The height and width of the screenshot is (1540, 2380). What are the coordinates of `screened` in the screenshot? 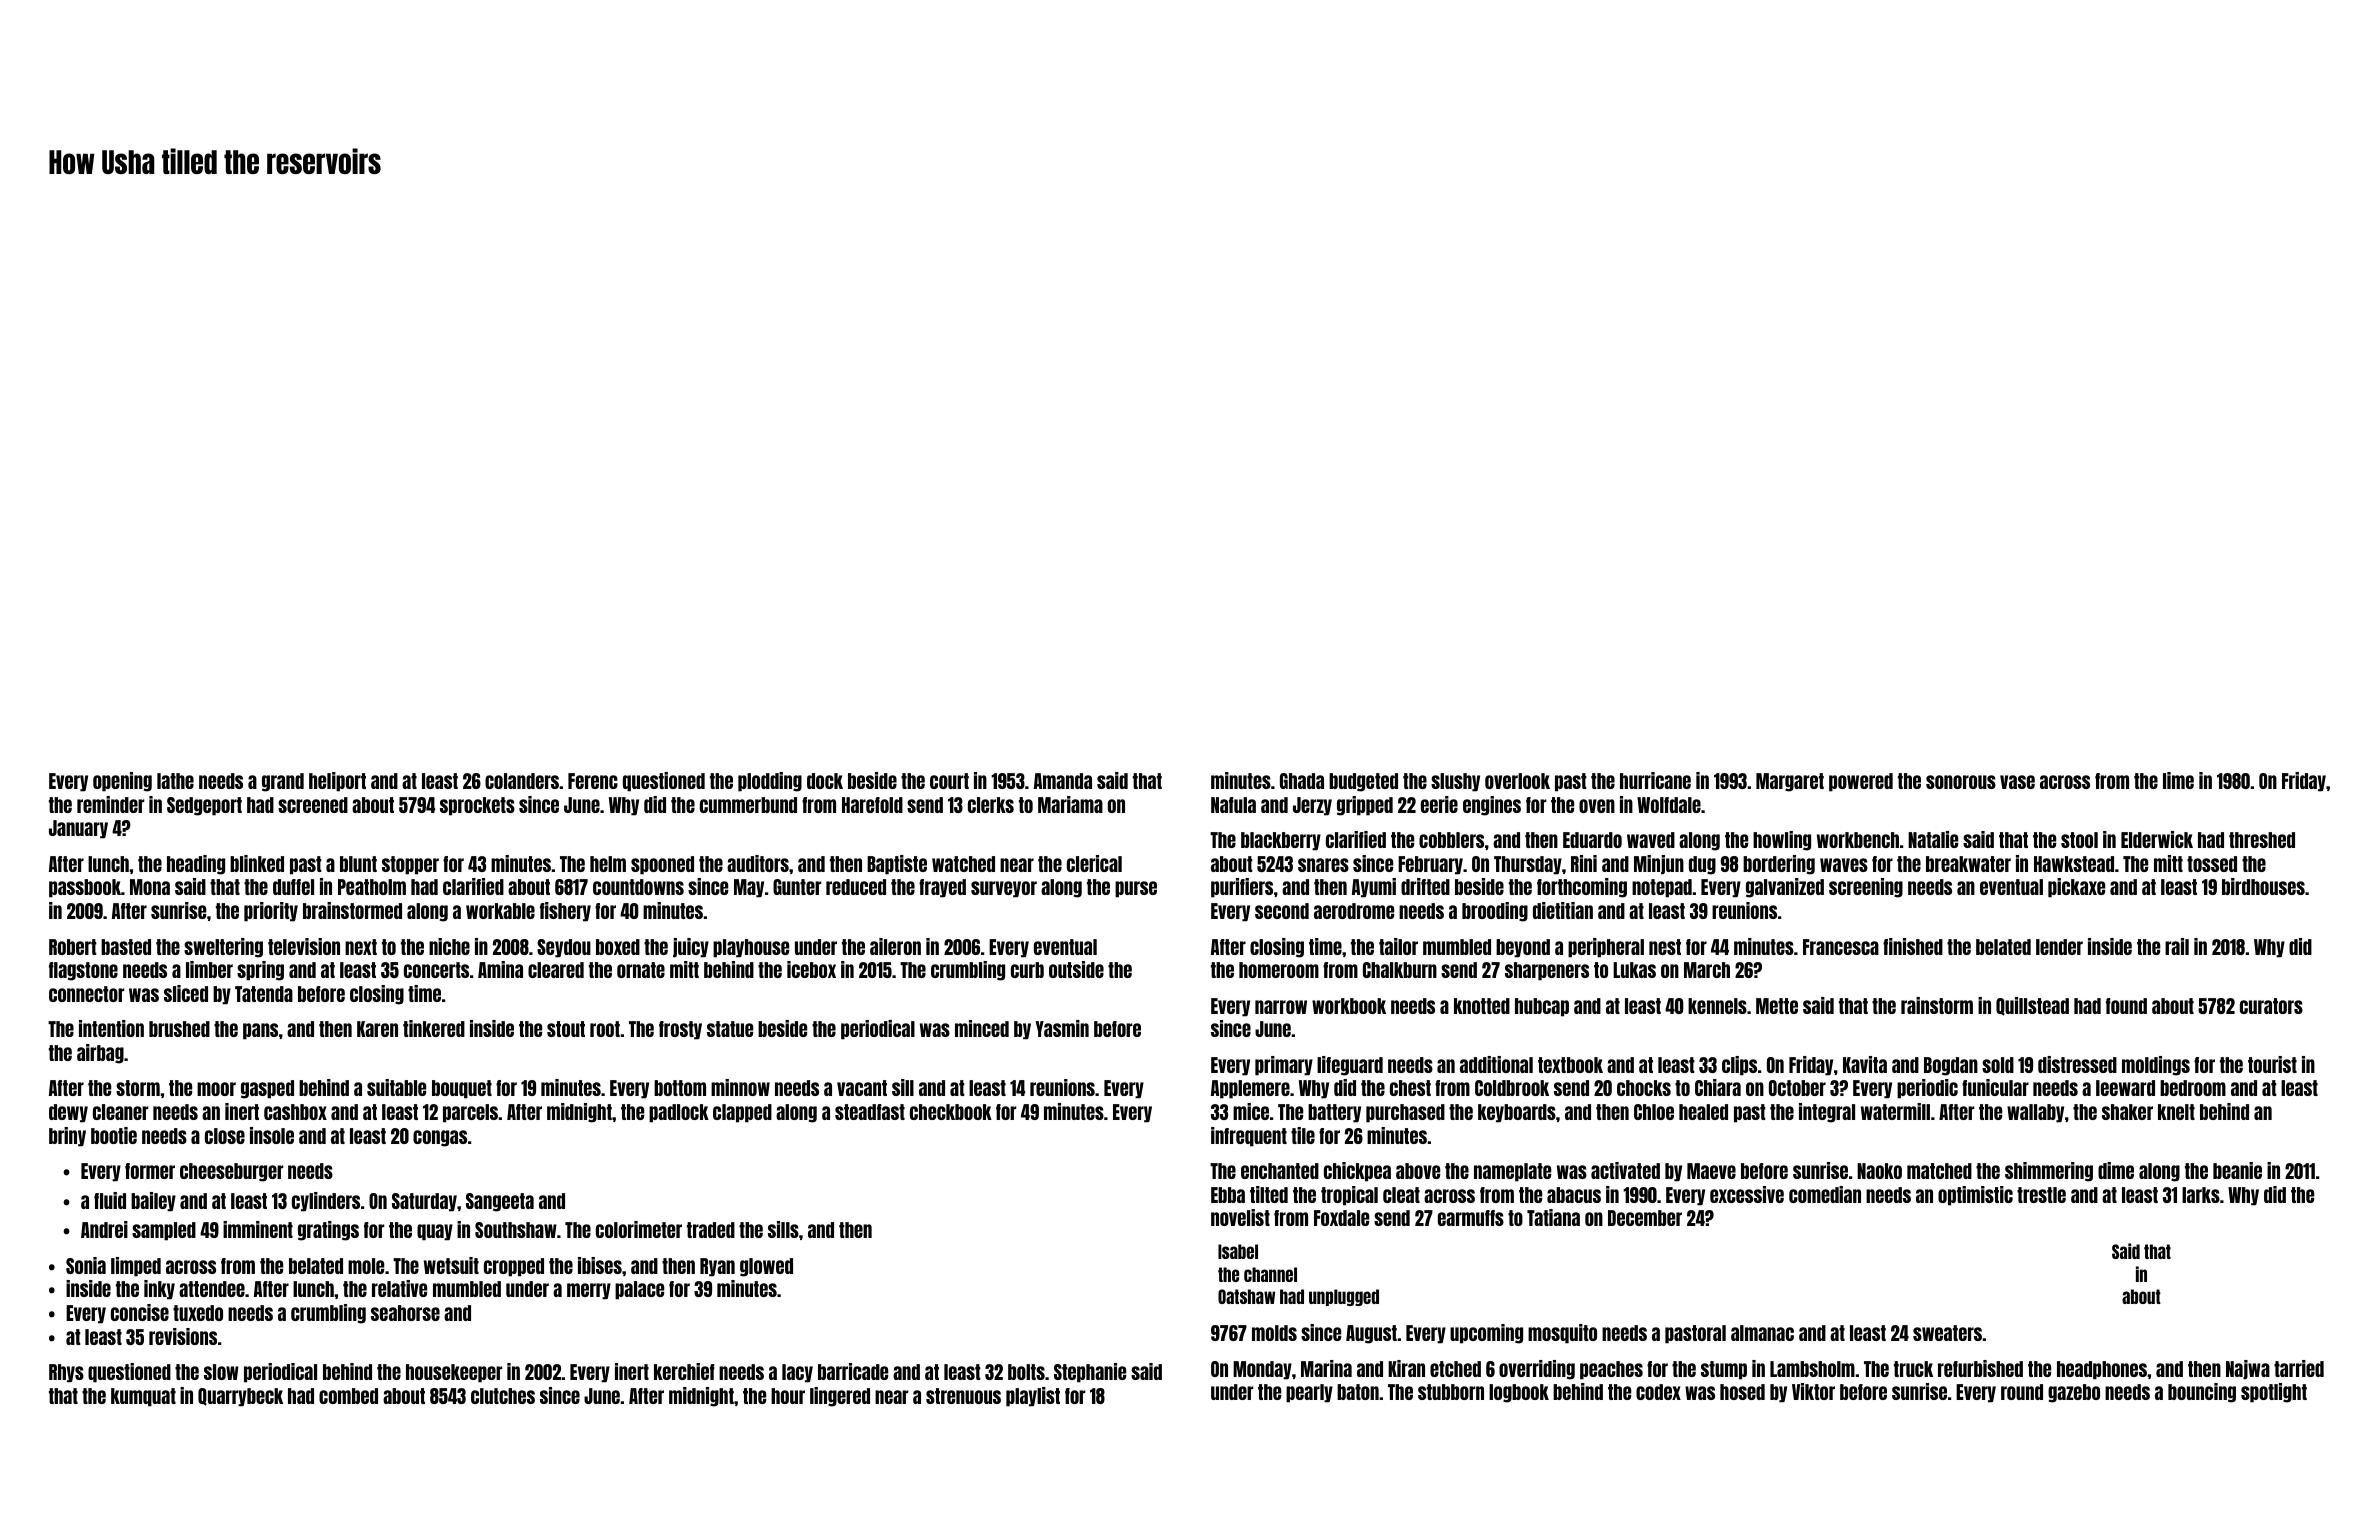 It's located at (313, 805).
